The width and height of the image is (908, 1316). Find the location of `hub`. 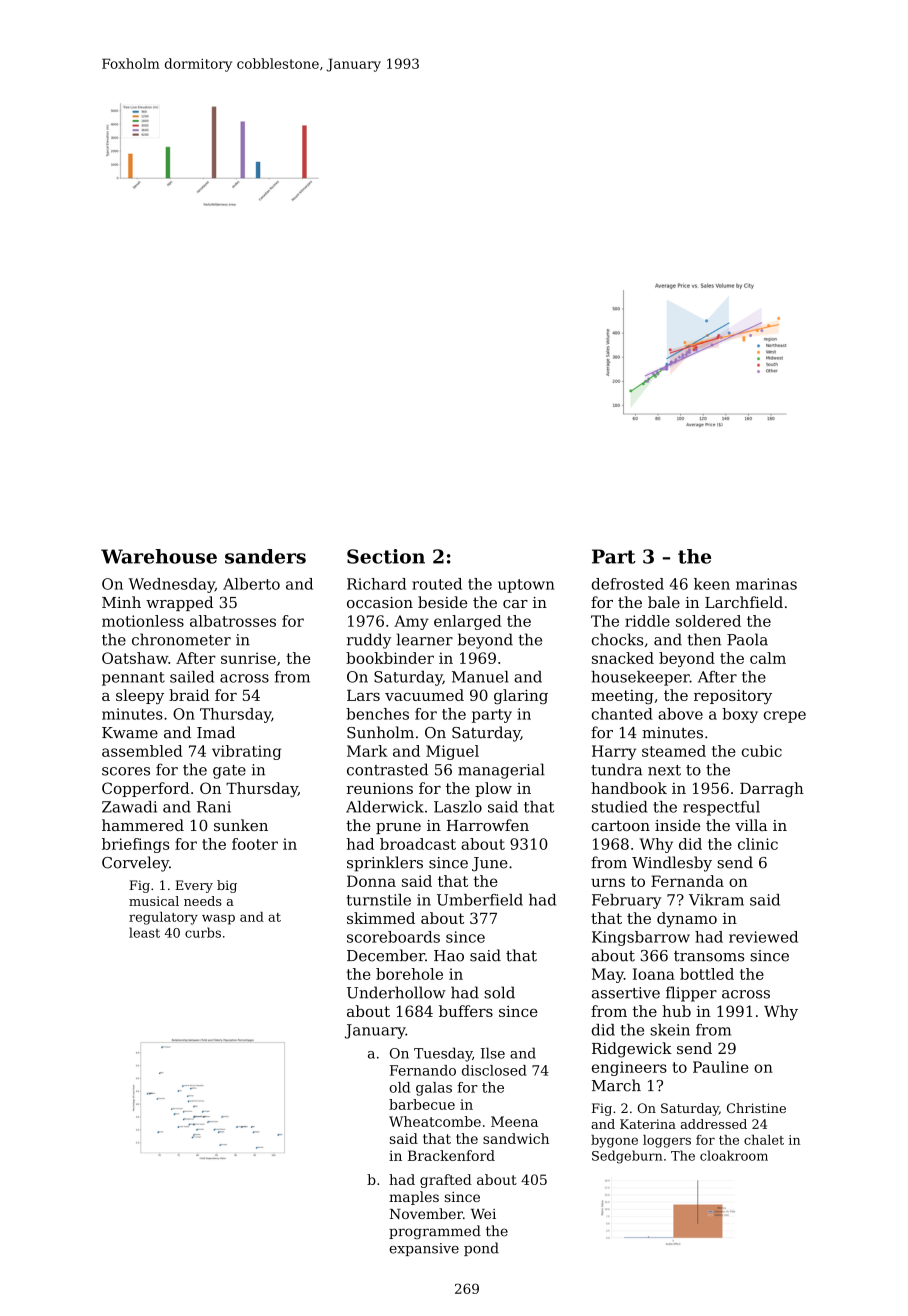

hub is located at coordinates (676, 1011).
